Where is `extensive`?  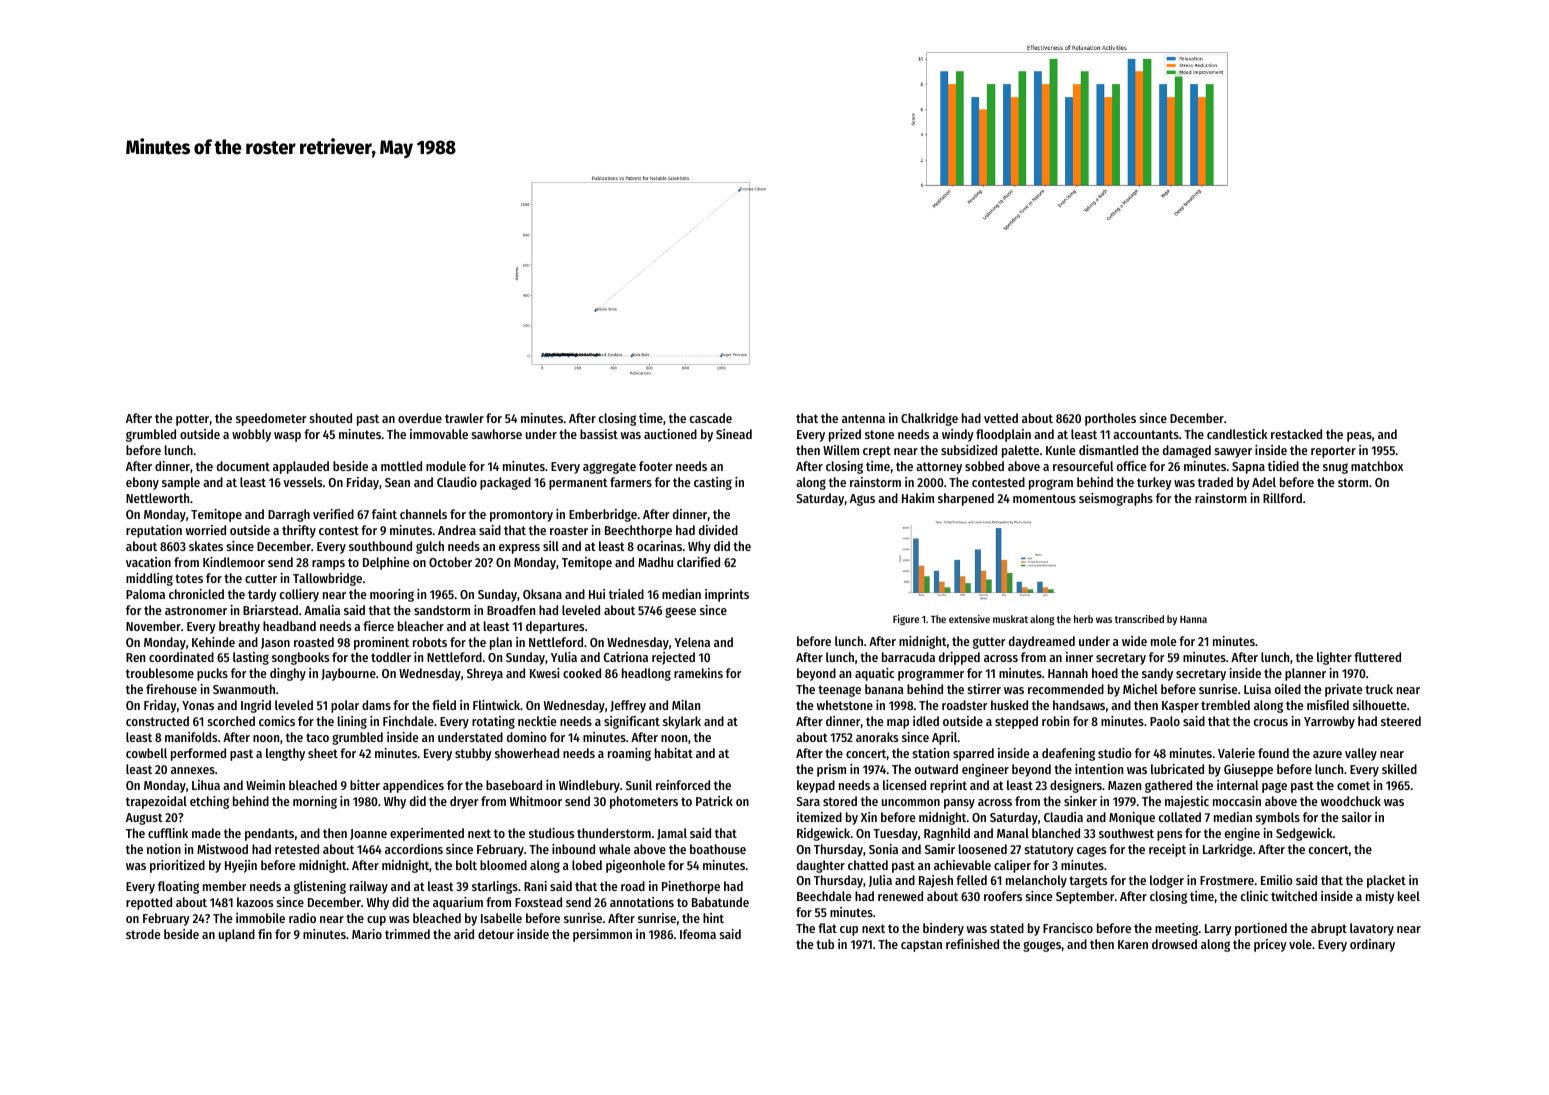 extensive is located at coordinates (969, 619).
